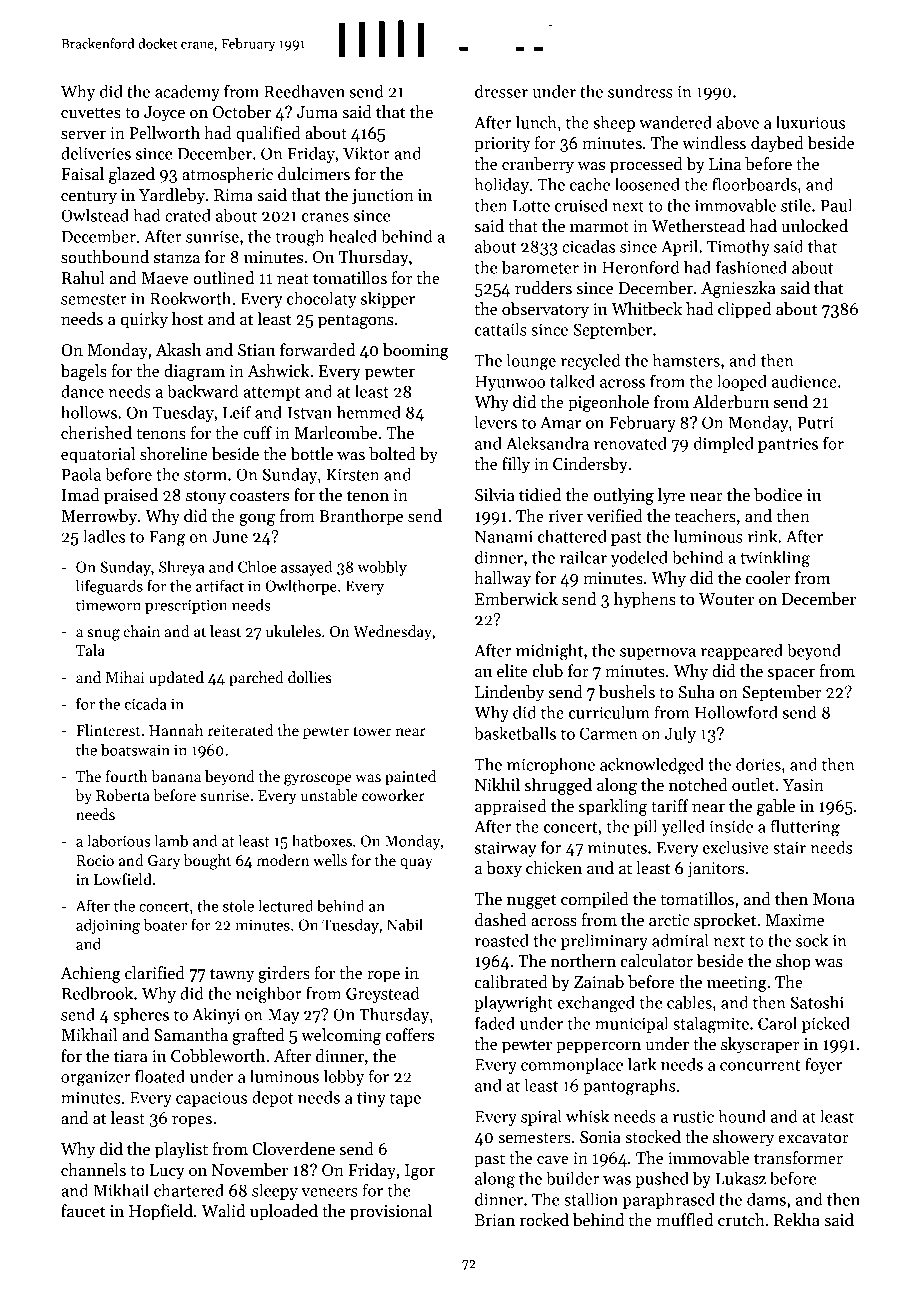  Describe the element at coordinates (640, 267) in the screenshot. I see `Heronford` at that location.
